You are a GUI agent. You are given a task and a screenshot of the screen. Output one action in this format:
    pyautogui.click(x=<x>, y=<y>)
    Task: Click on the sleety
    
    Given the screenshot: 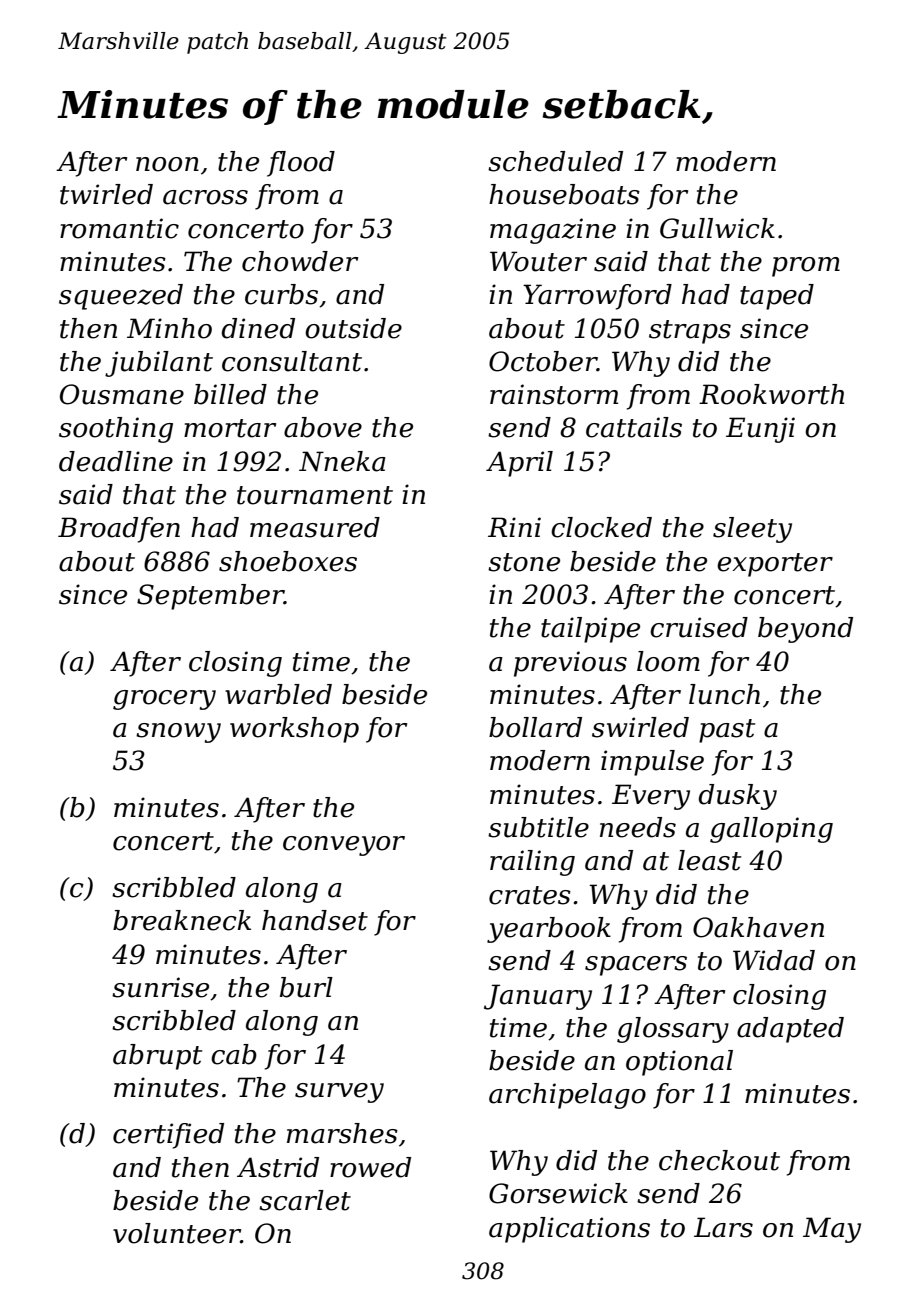 What is the action you would take?
    pyautogui.click(x=752, y=530)
